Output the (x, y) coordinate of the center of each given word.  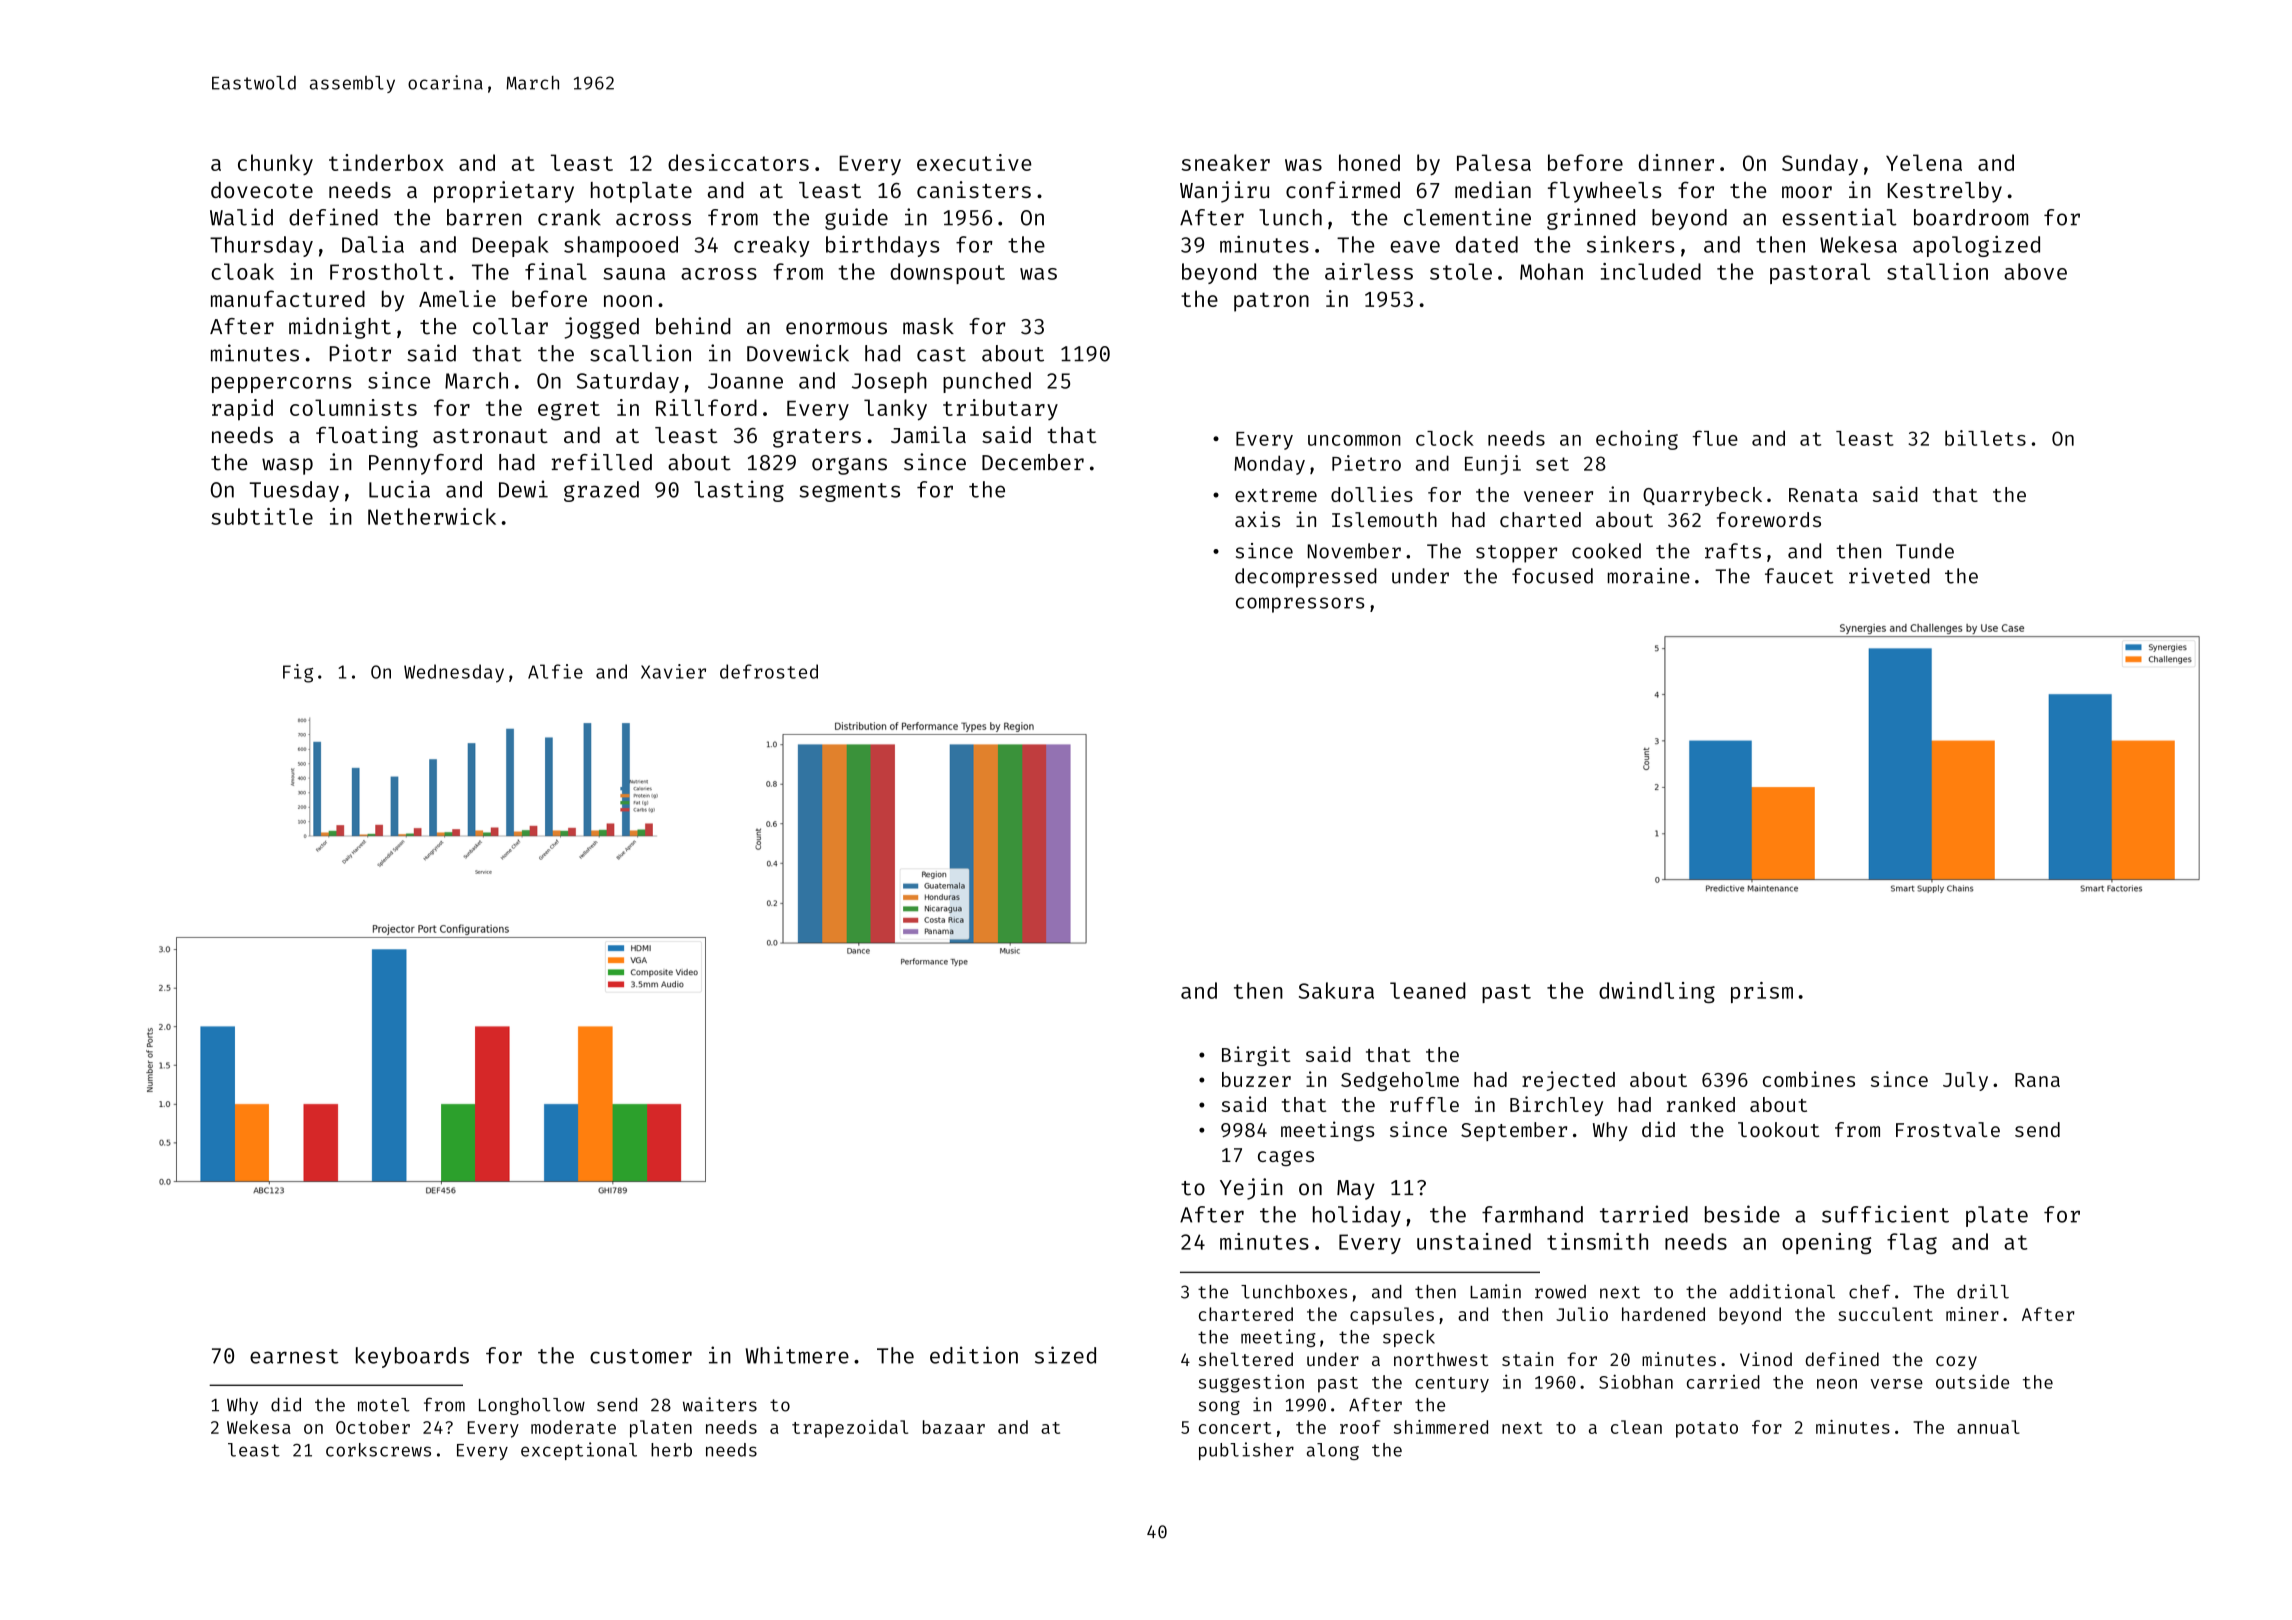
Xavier (673, 671)
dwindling (1657, 992)
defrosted (769, 671)
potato (1707, 1430)
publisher (1246, 1451)
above (2035, 271)
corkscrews (378, 1450)
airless (1369, 271)
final (556, 271)
